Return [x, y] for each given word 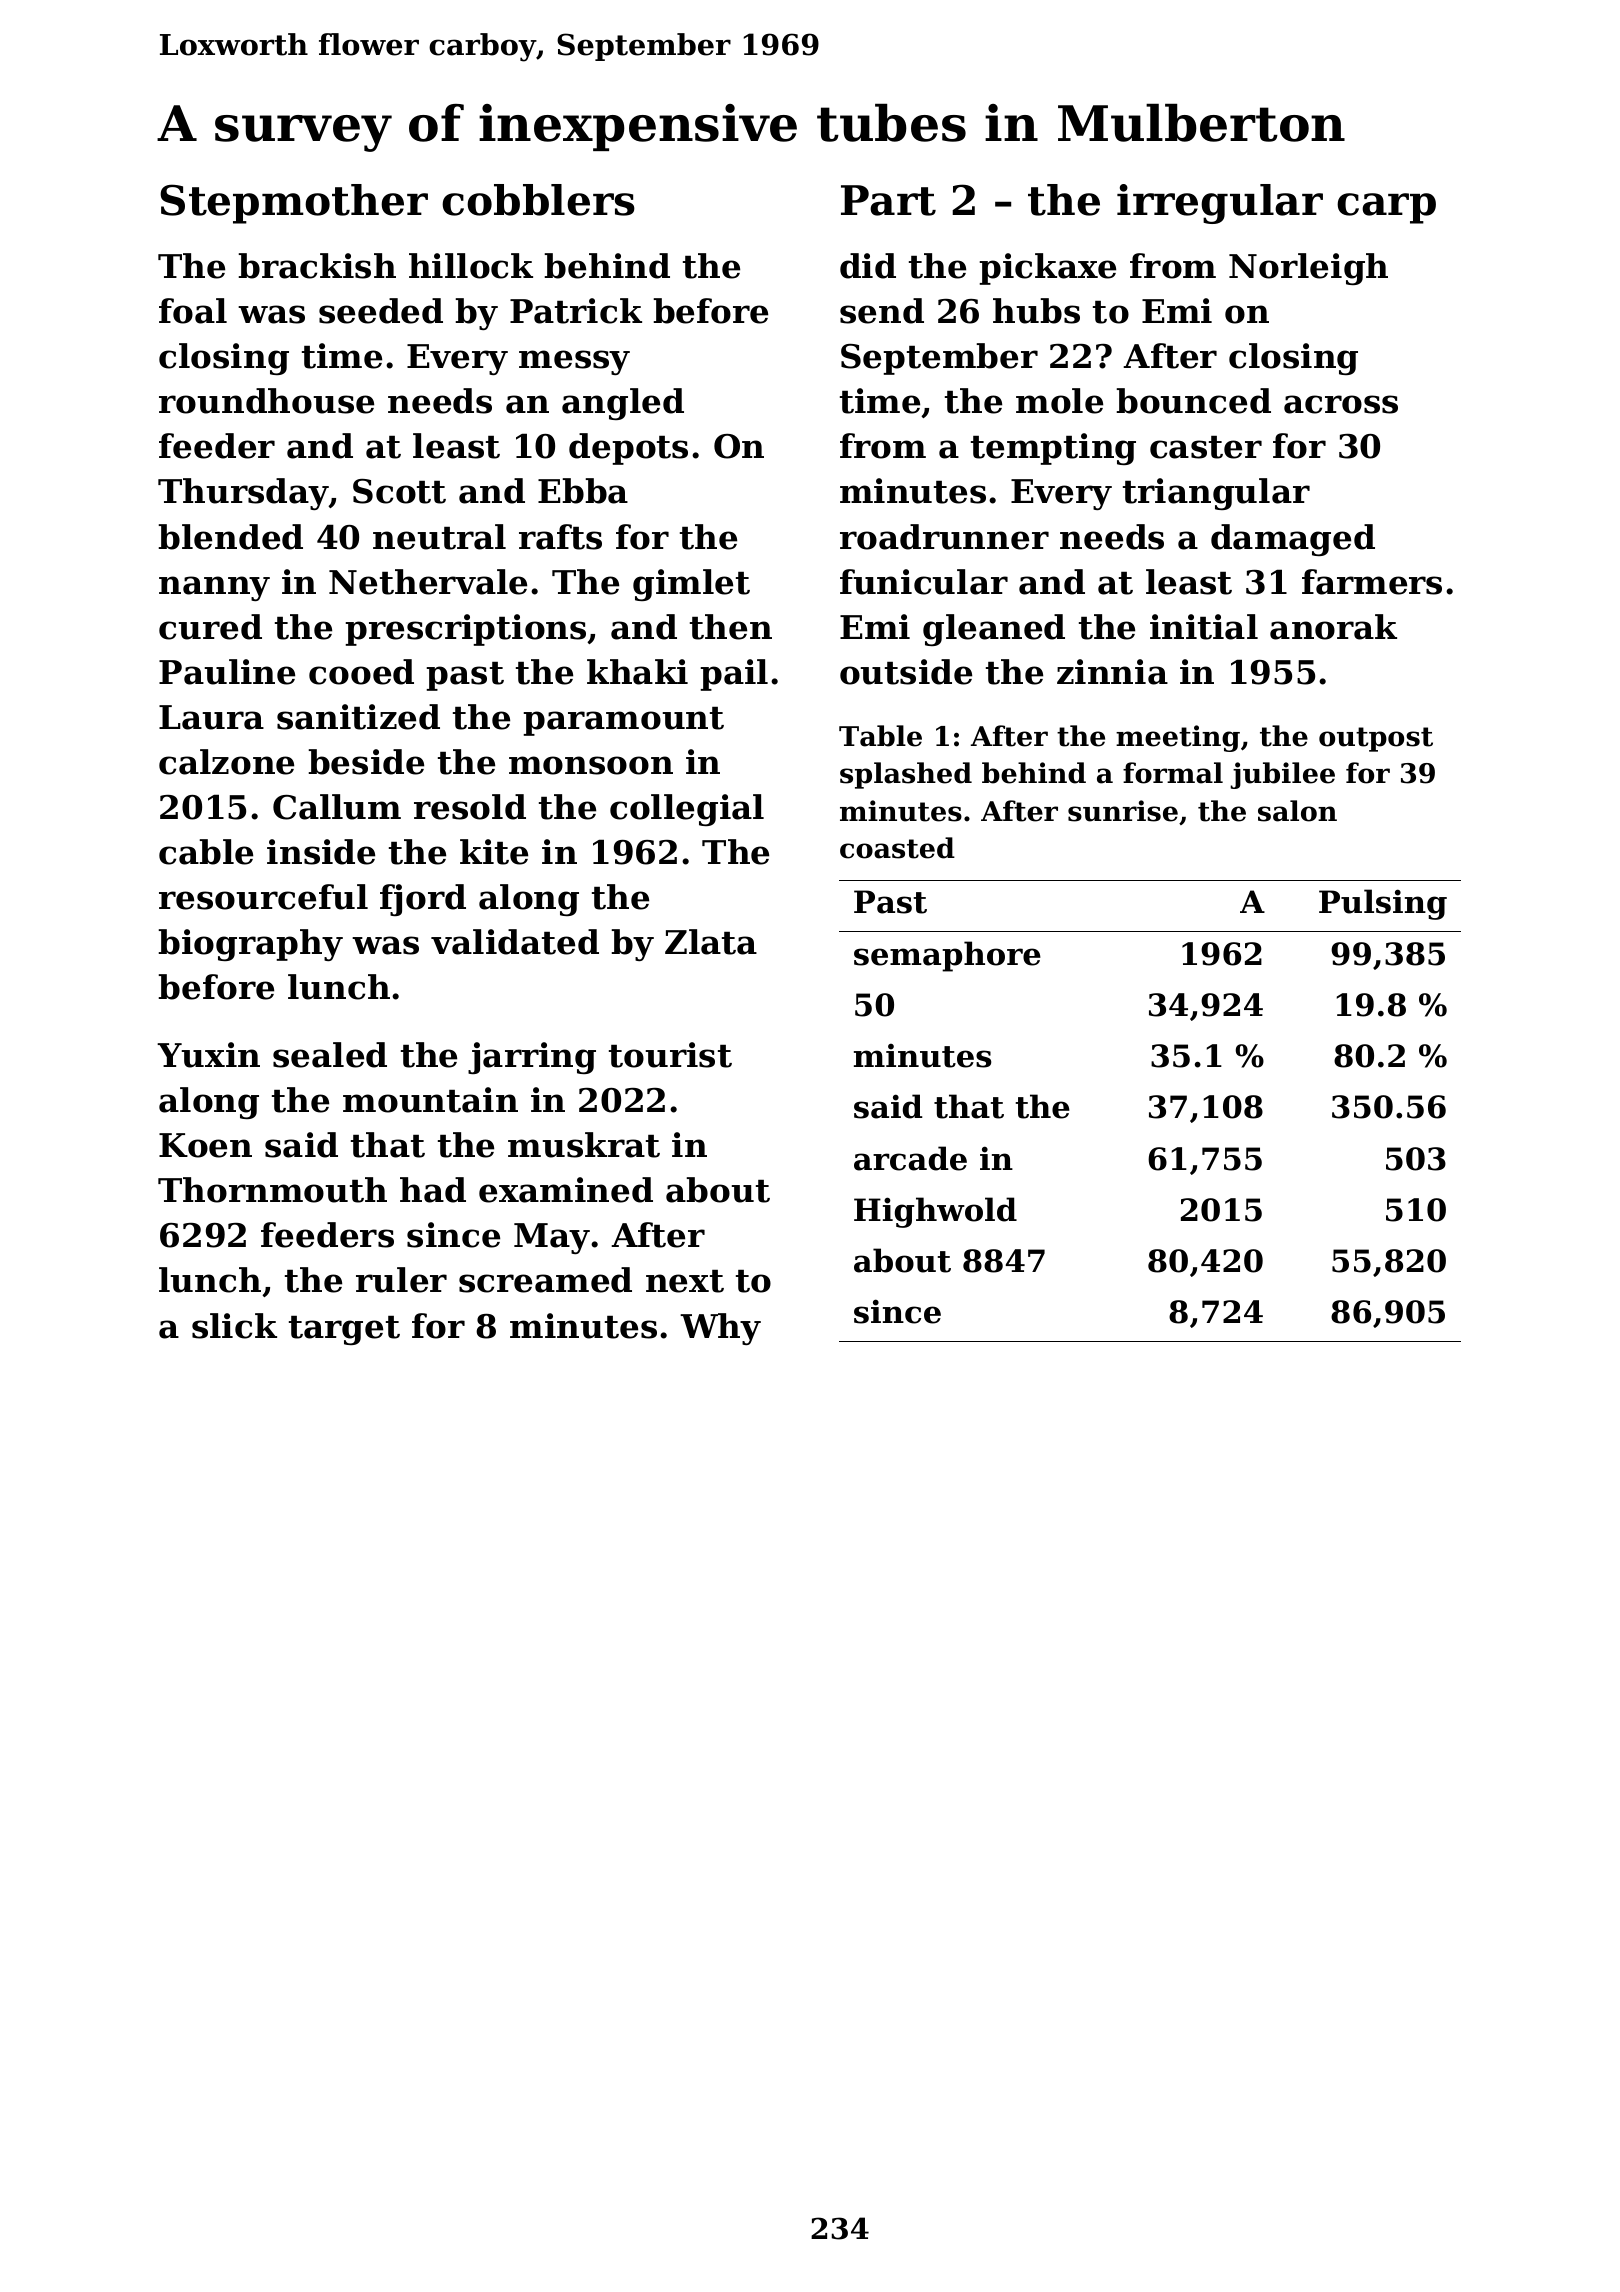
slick [234, 1326]
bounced [1193, 401]
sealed [330, 1055]
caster [1206, 447]
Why [720, 1329]
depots [628, 449]
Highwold [935, 1212]
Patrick [576, 311]
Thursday [243, 494]
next [685, 1281]
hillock [471, 266]
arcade [910, 1158]
